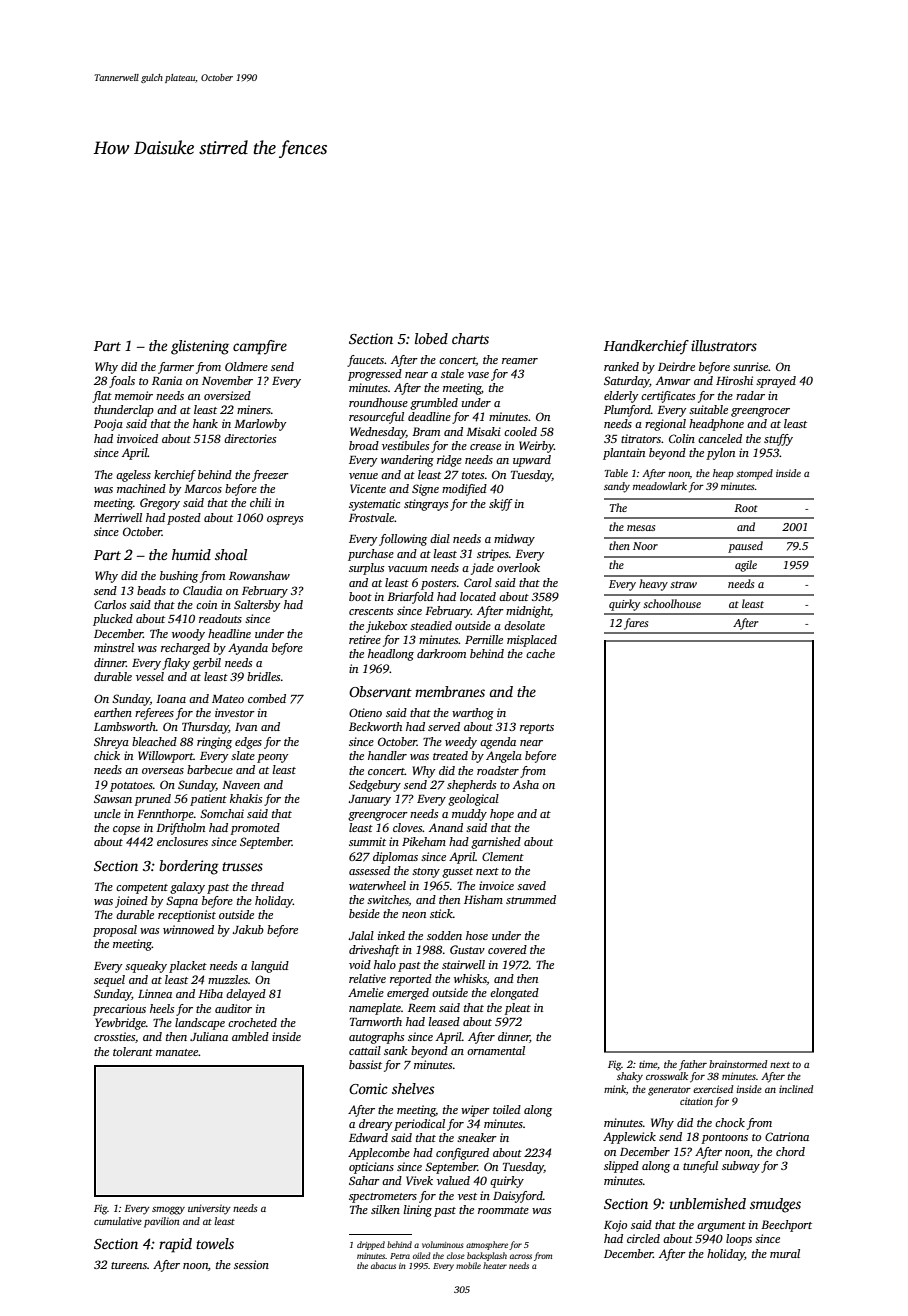 This screenshot has height=1316, width=908. I want to click on reamer, so click(520, 361).
